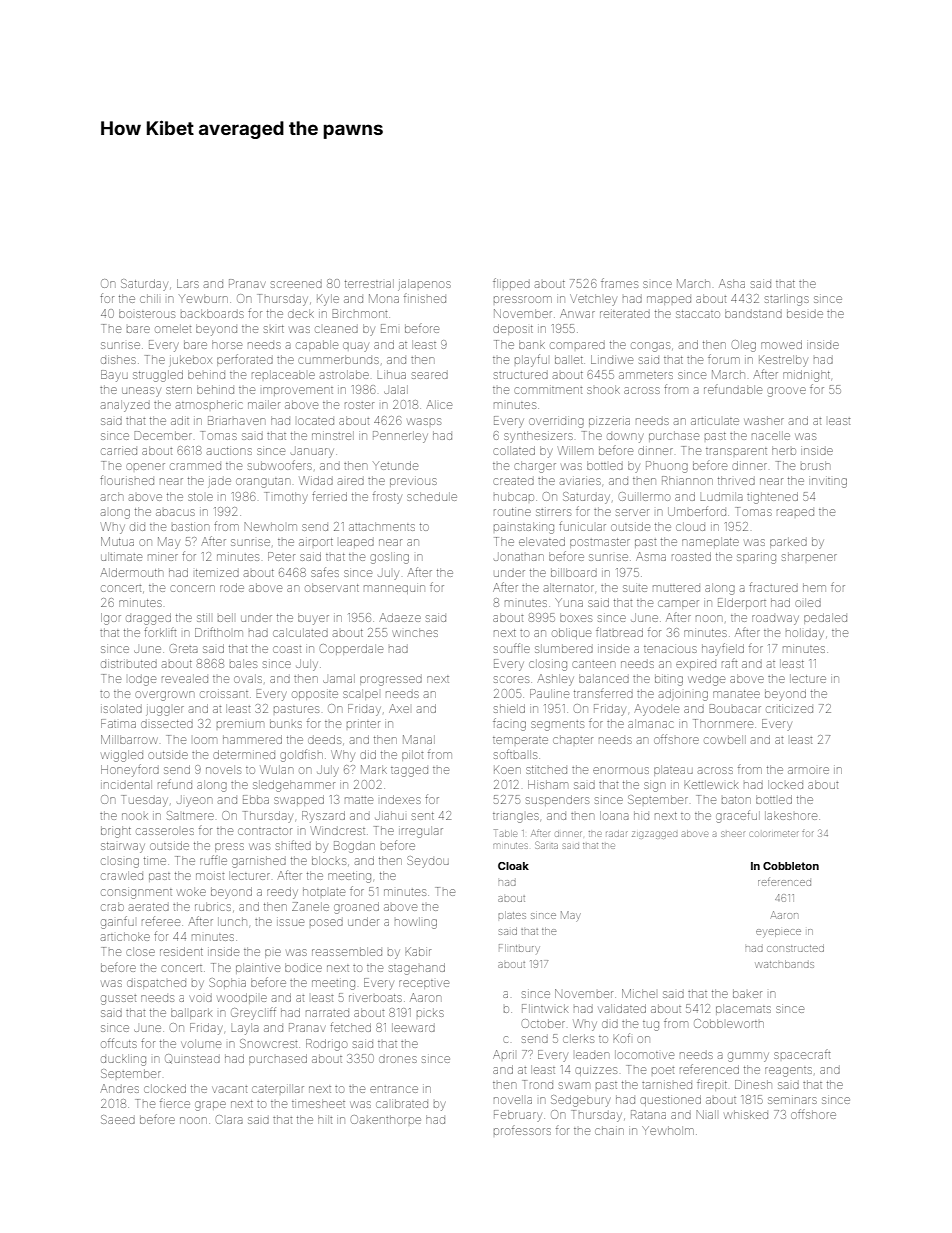 The width and height of the screenshot is (952, 1233). I want to click on drones, so click(398, 1059).
